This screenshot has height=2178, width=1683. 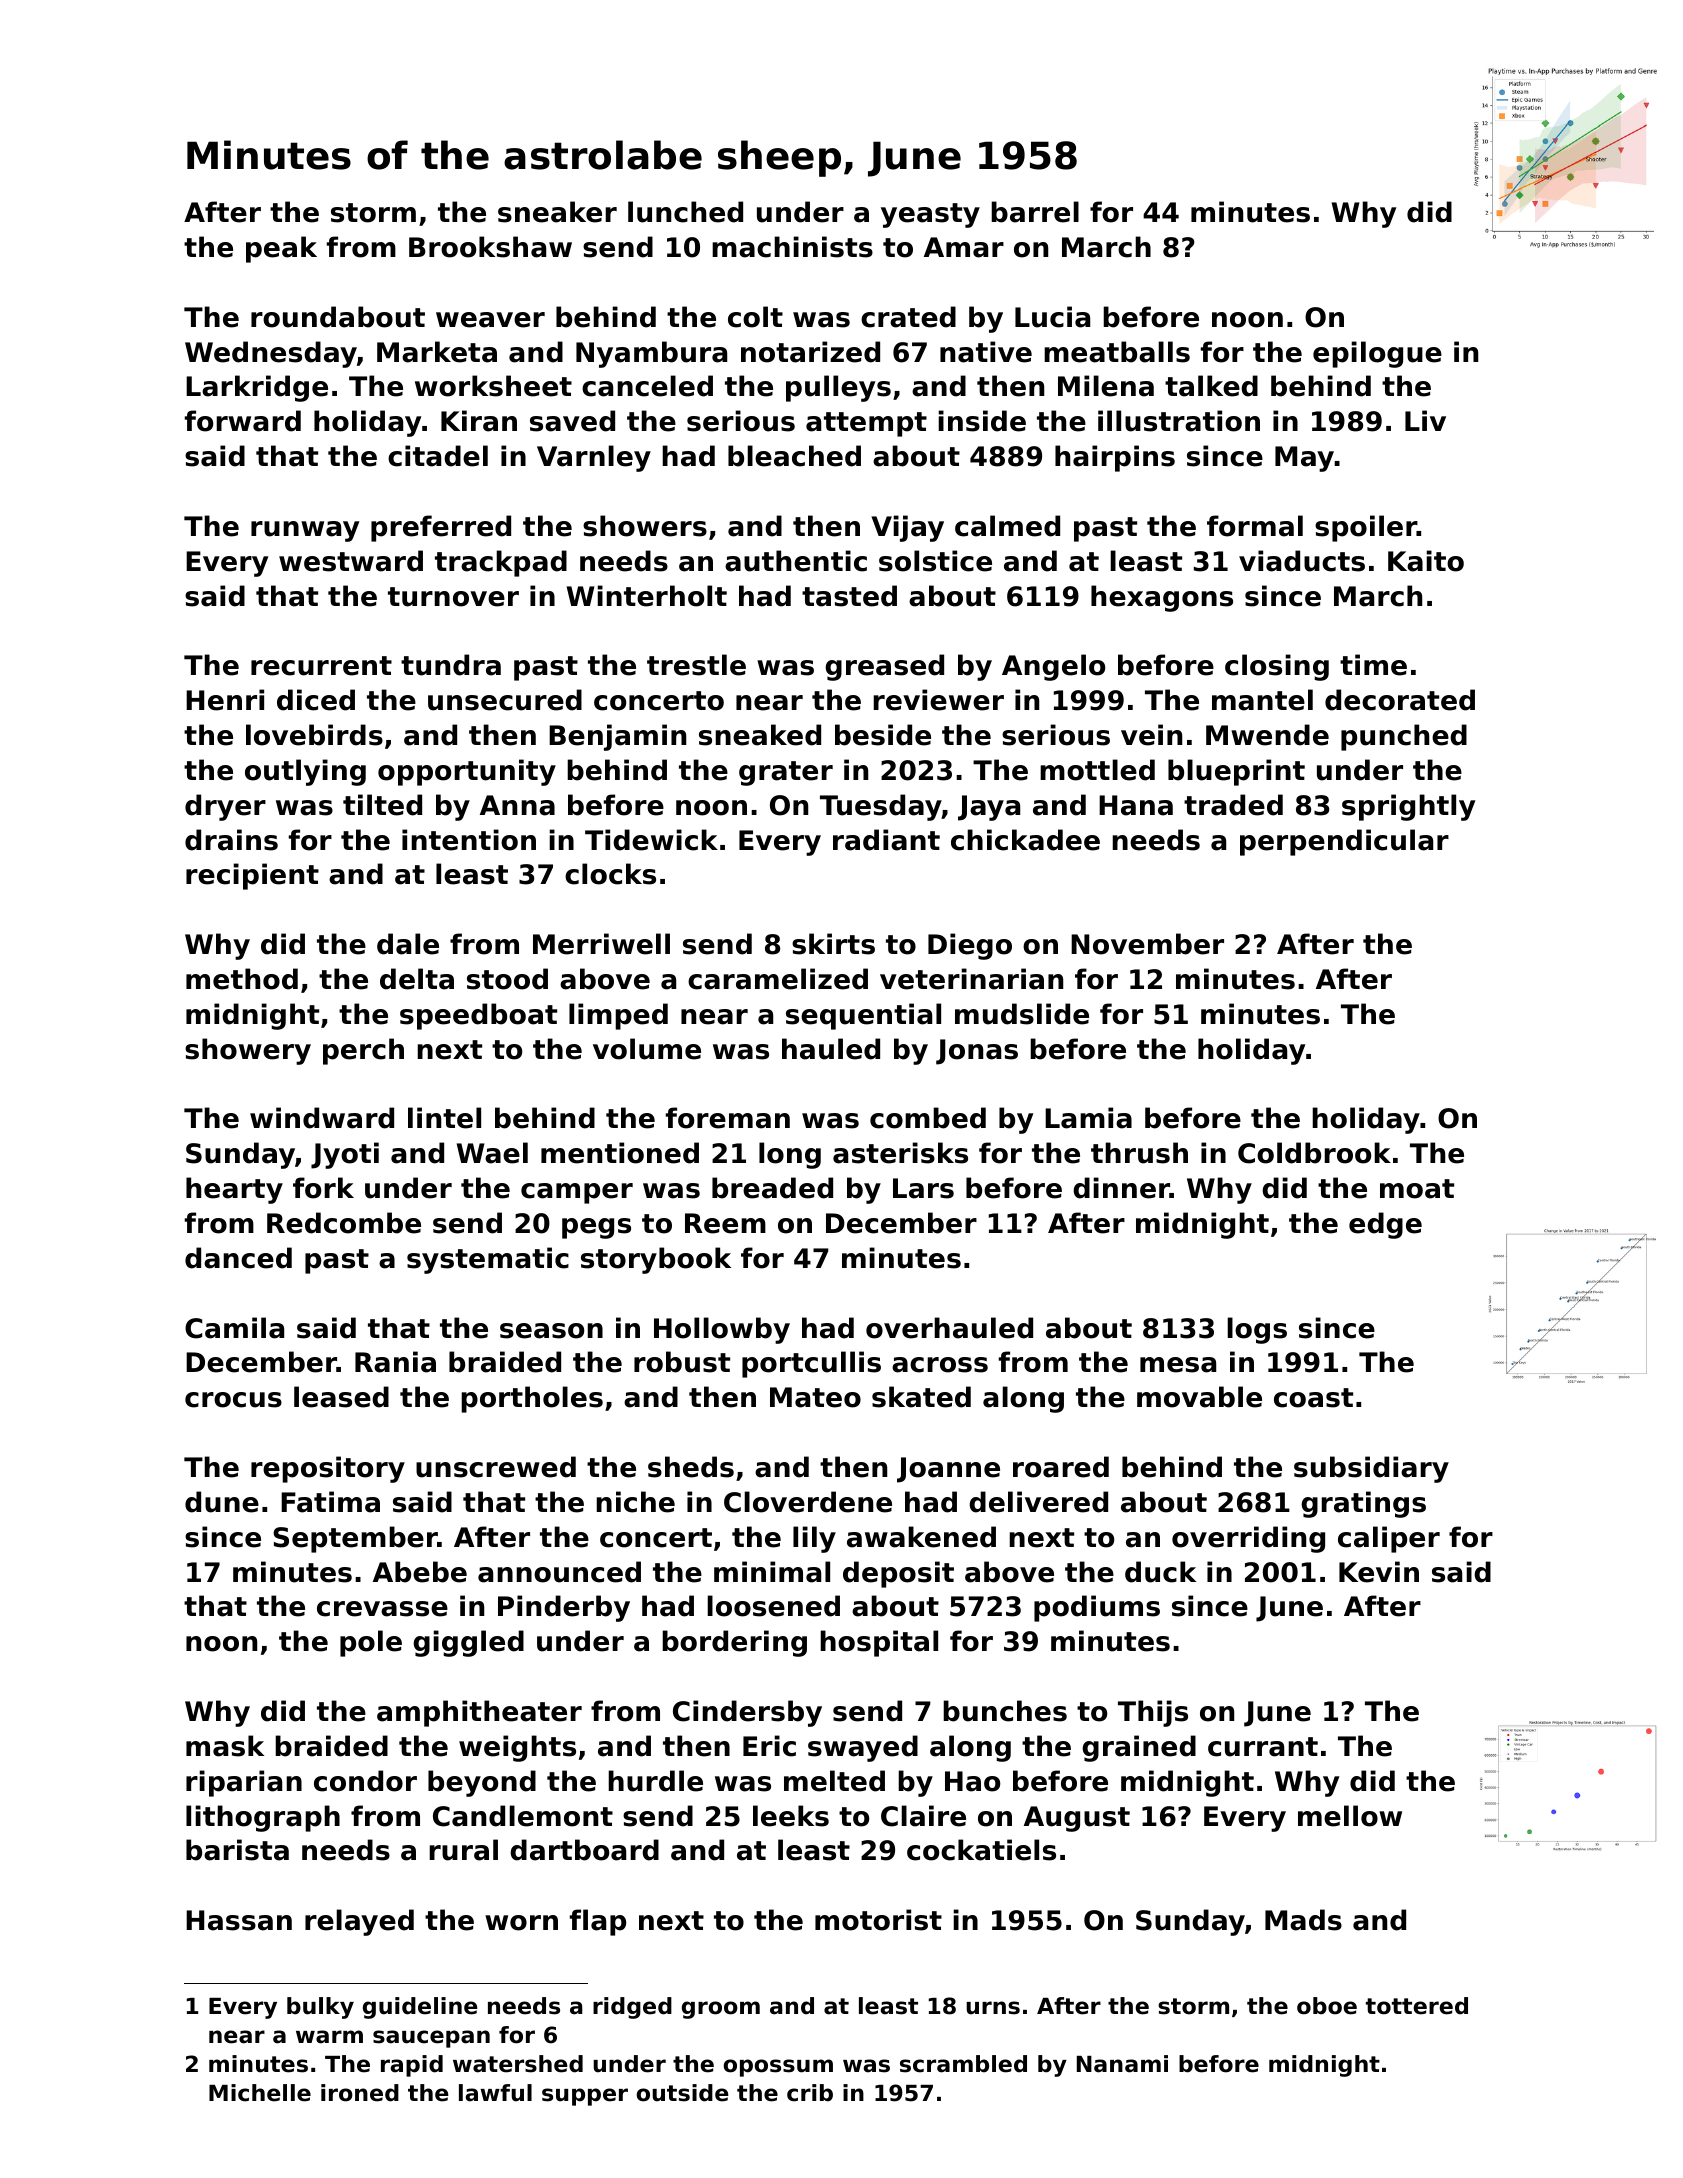 I want to click on across, so click(x=940, y=1365).
